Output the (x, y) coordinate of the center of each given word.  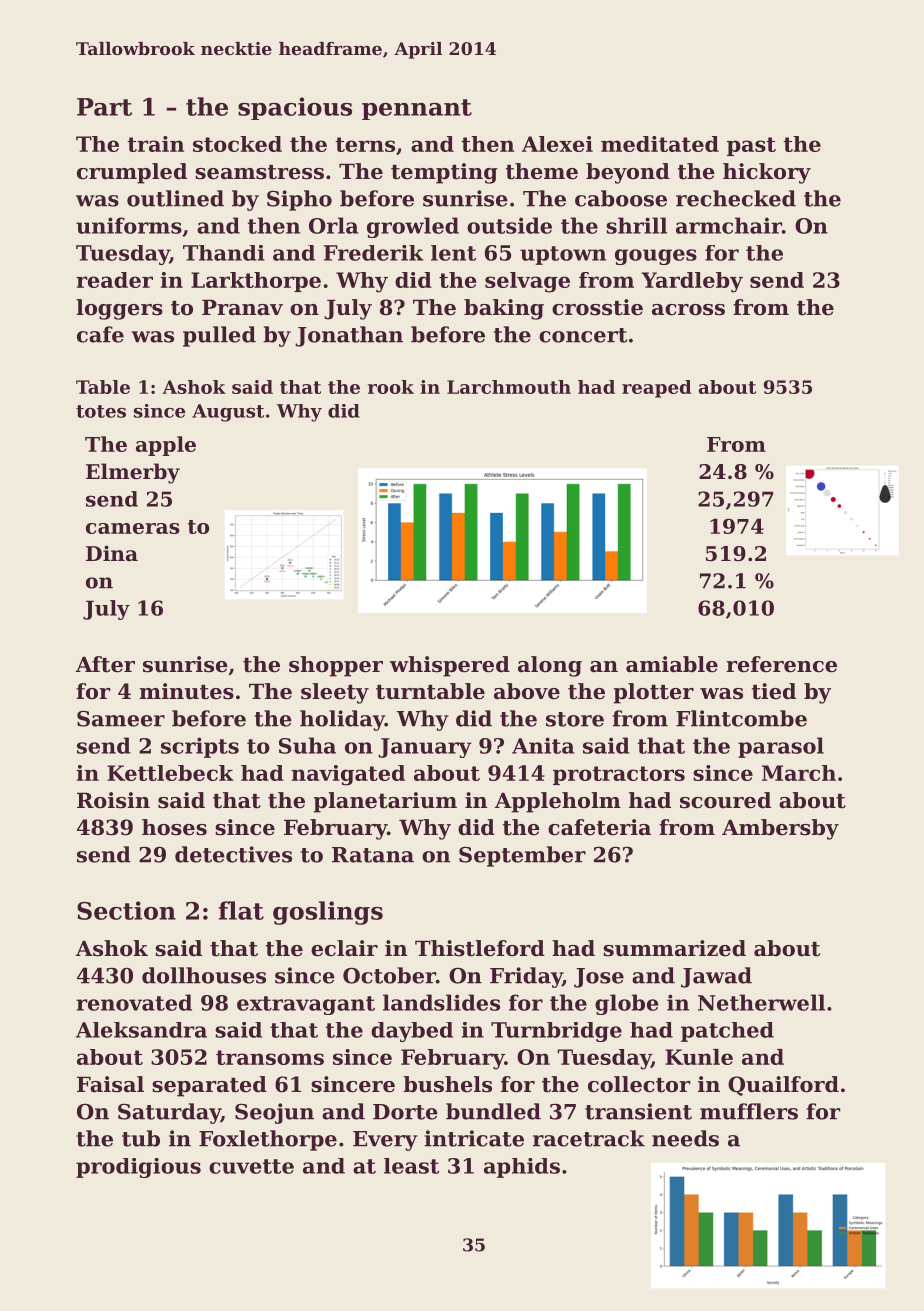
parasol (781, 747)
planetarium (385, 802)
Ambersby (780, 829)
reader (114, 280)
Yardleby (692, 282)
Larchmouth (509, 387)
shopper (336, 666)
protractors (619, 775)
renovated (134, 1002)
